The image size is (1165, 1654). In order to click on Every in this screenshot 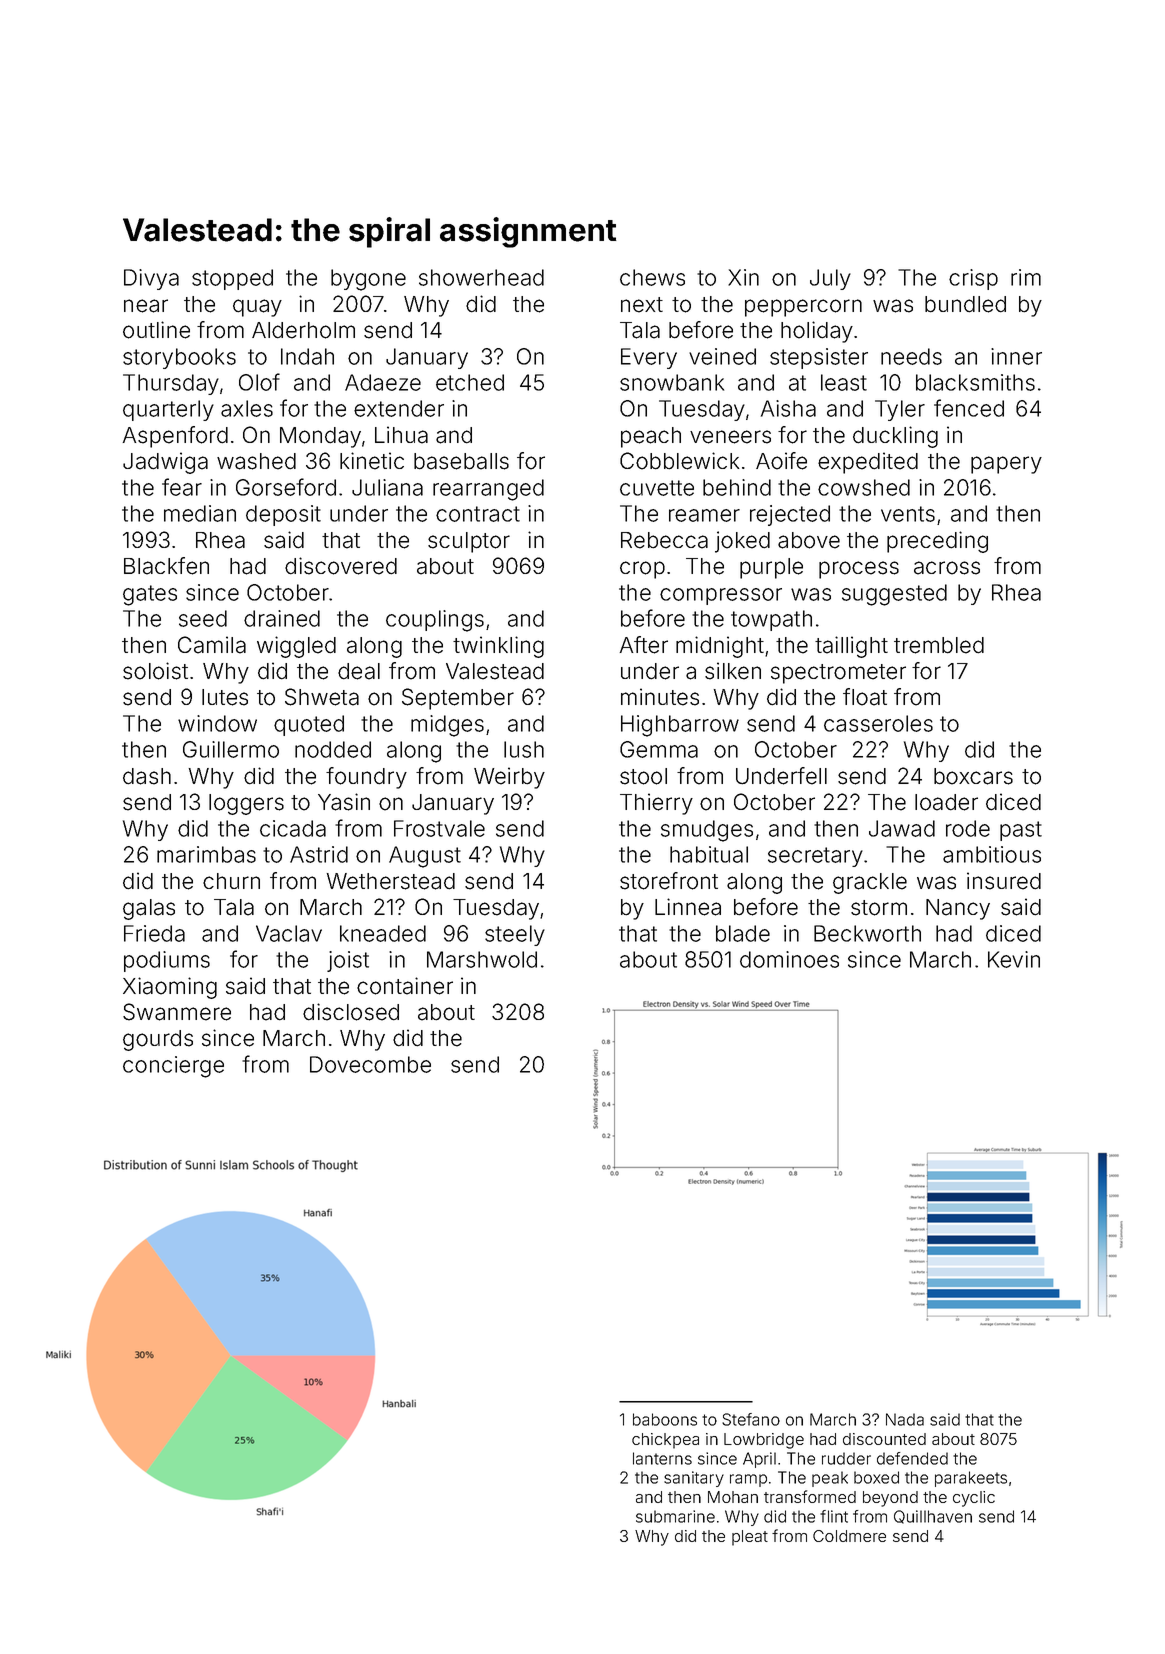, I will do `click(649, 358)`.
